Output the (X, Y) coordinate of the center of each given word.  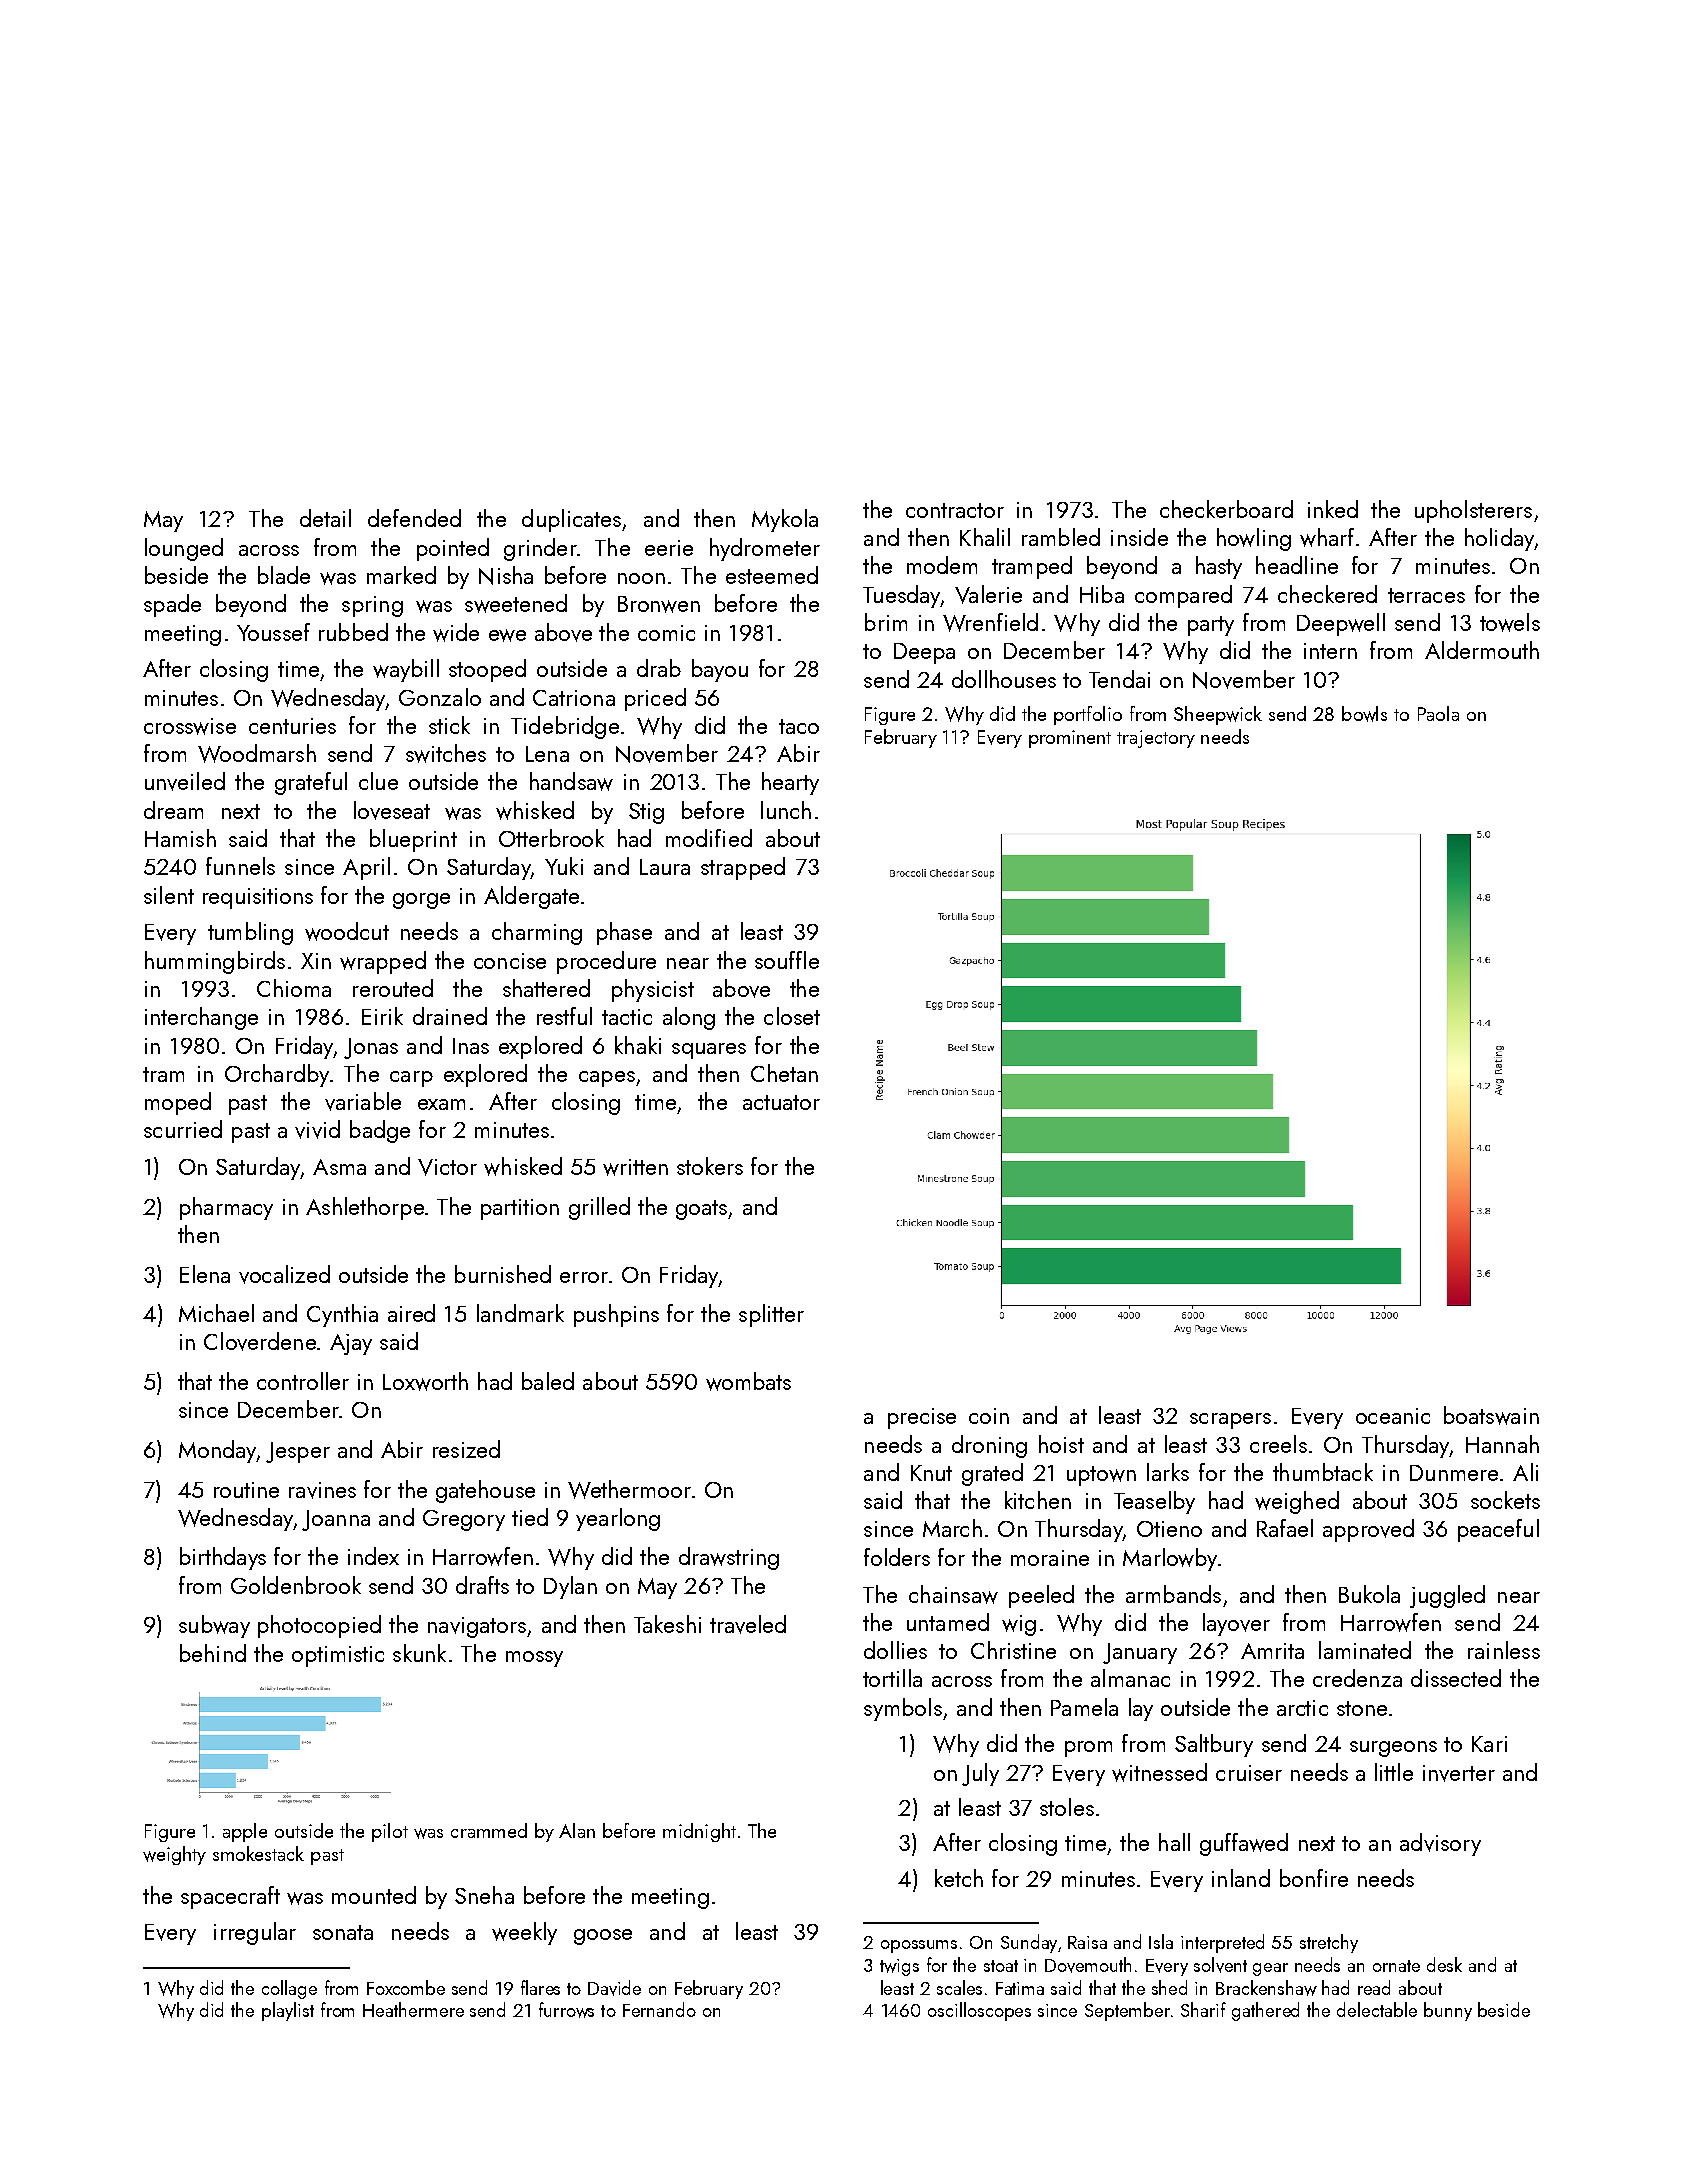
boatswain (1491, 1415)
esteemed (772, 575)
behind (213, 1653)
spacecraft (230, 1897)
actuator (781, 1102)
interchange (201, 1018)
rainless (1504, 1650)
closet (792, 1016)
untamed (948, 1622)
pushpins (616, 1315)
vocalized (284, 1274)
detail (325, 518)
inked (1333, 509)
